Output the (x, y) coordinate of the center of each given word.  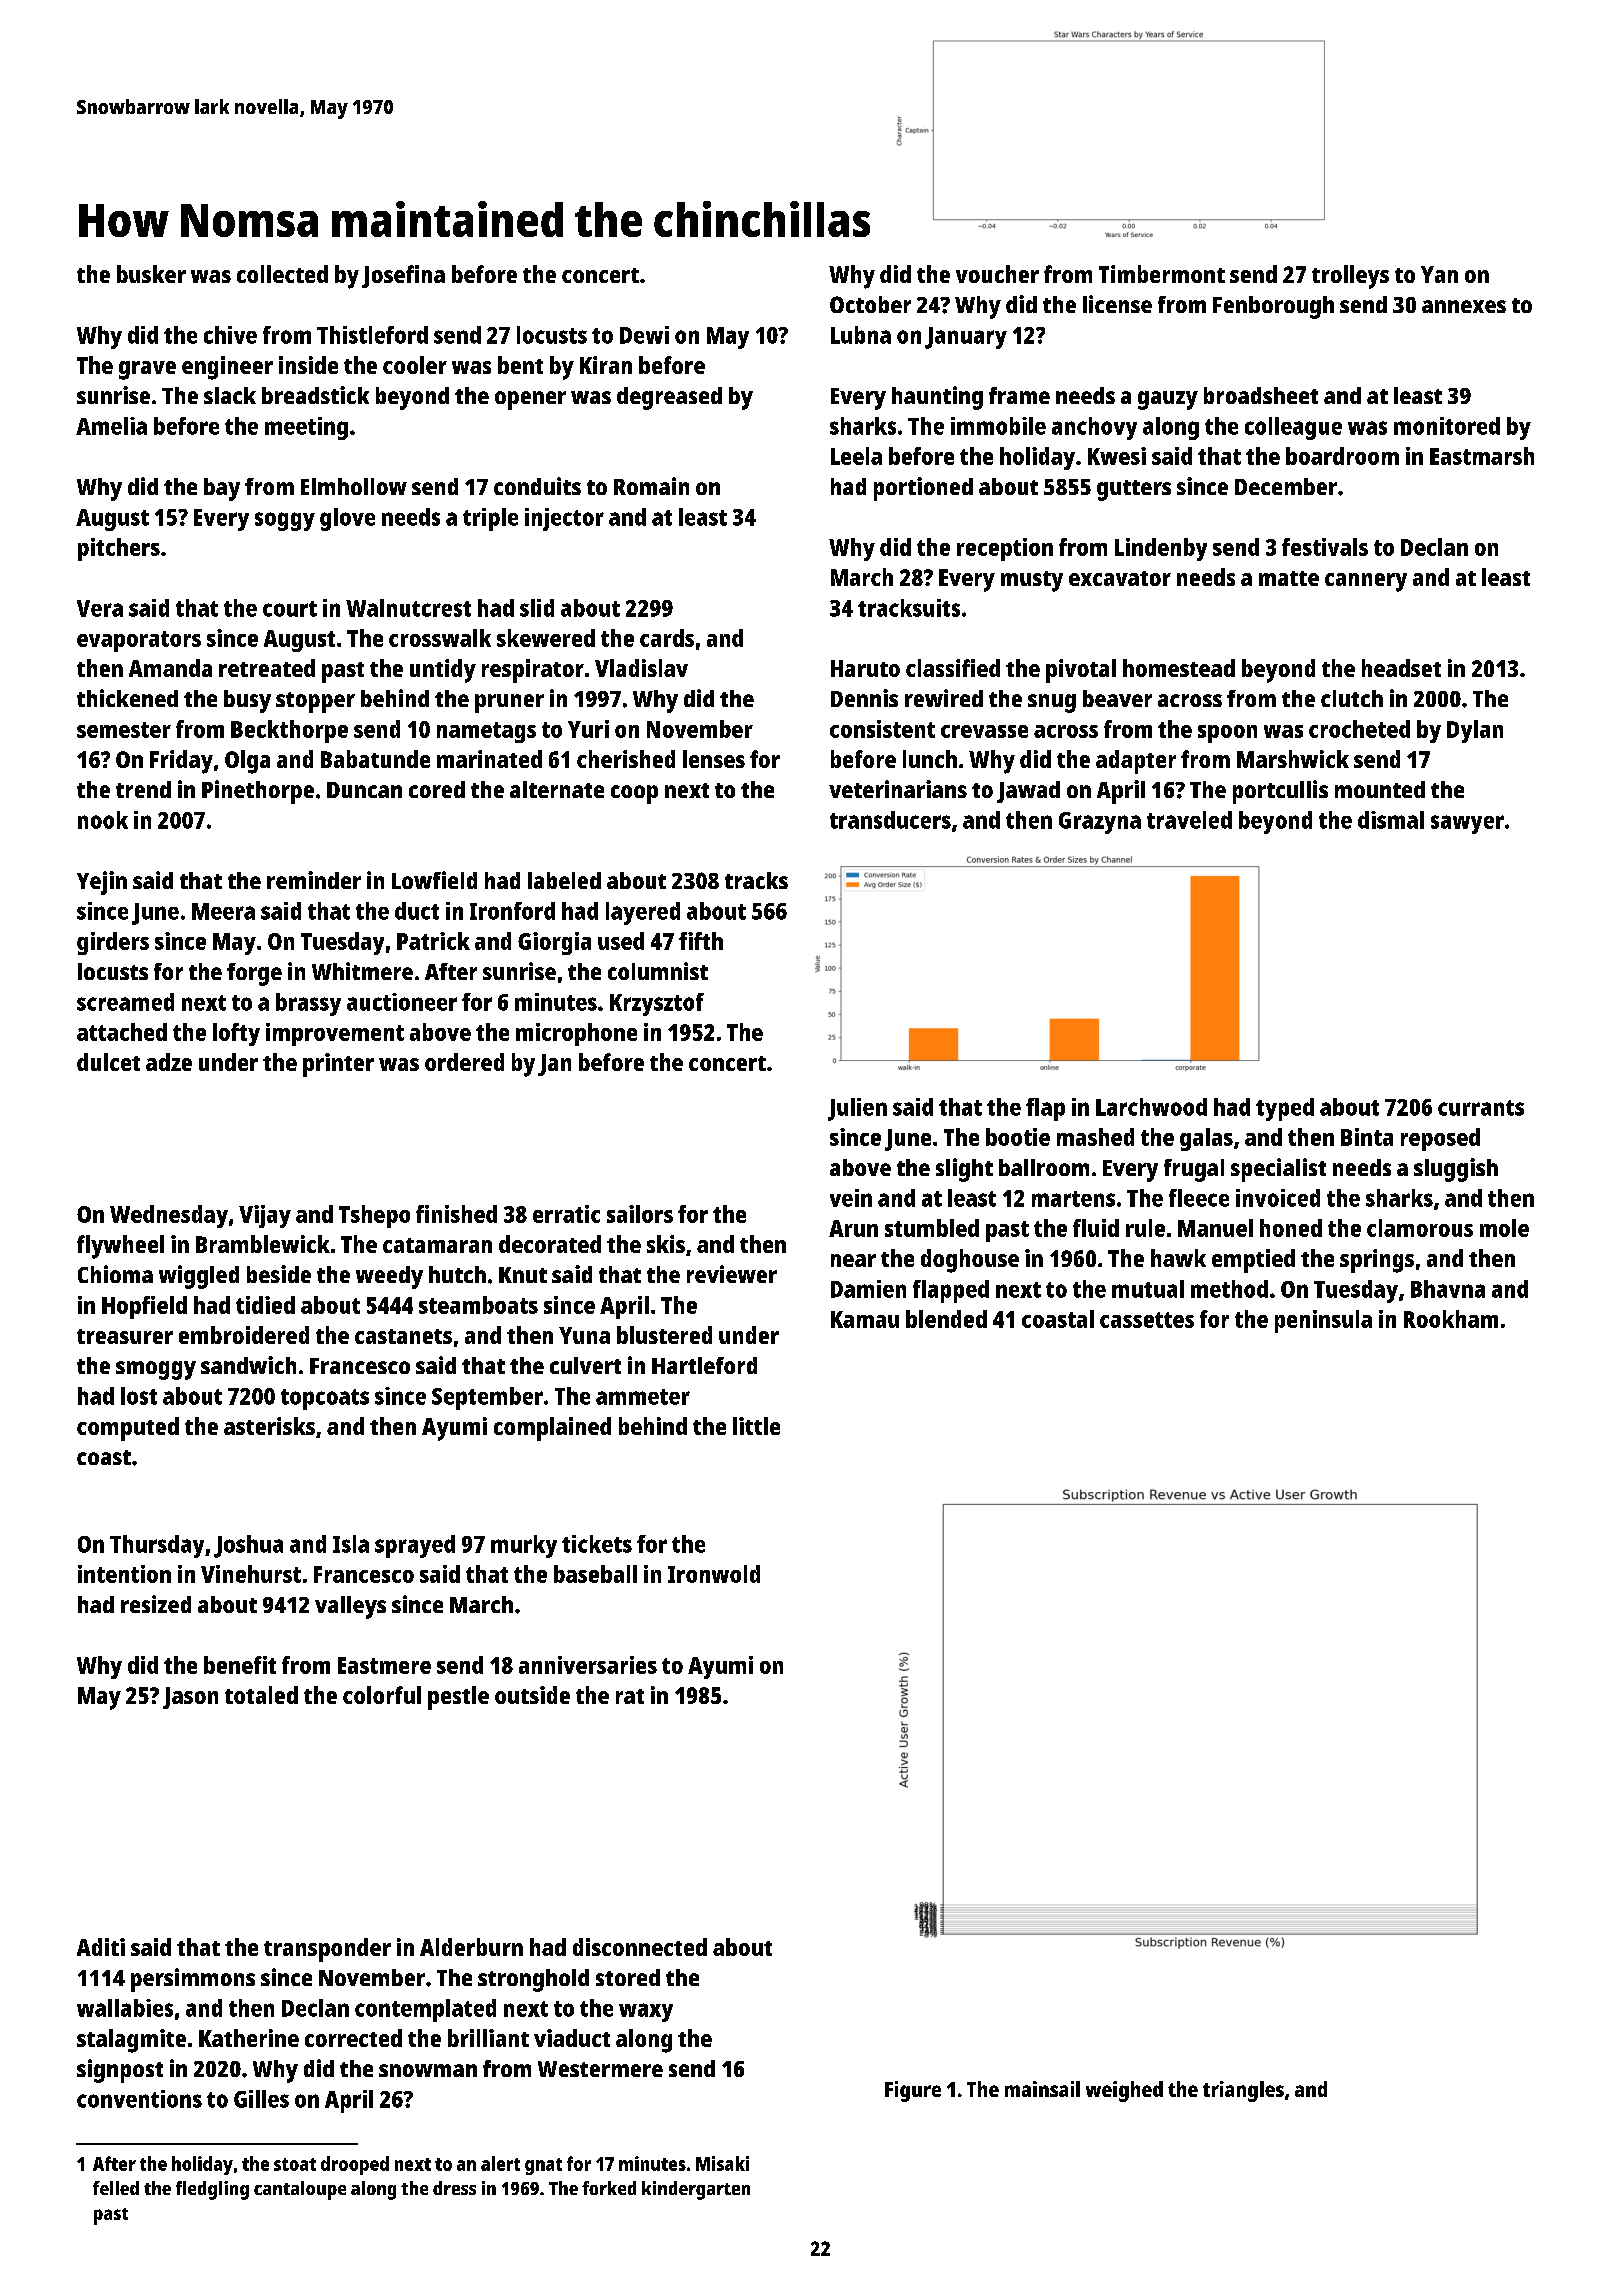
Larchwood (1151, 1107)
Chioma (115, 1274)
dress (454, 2188)
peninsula (1323, 1321)
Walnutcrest (408, 608)
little (756, 1426)
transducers (890, 820)
